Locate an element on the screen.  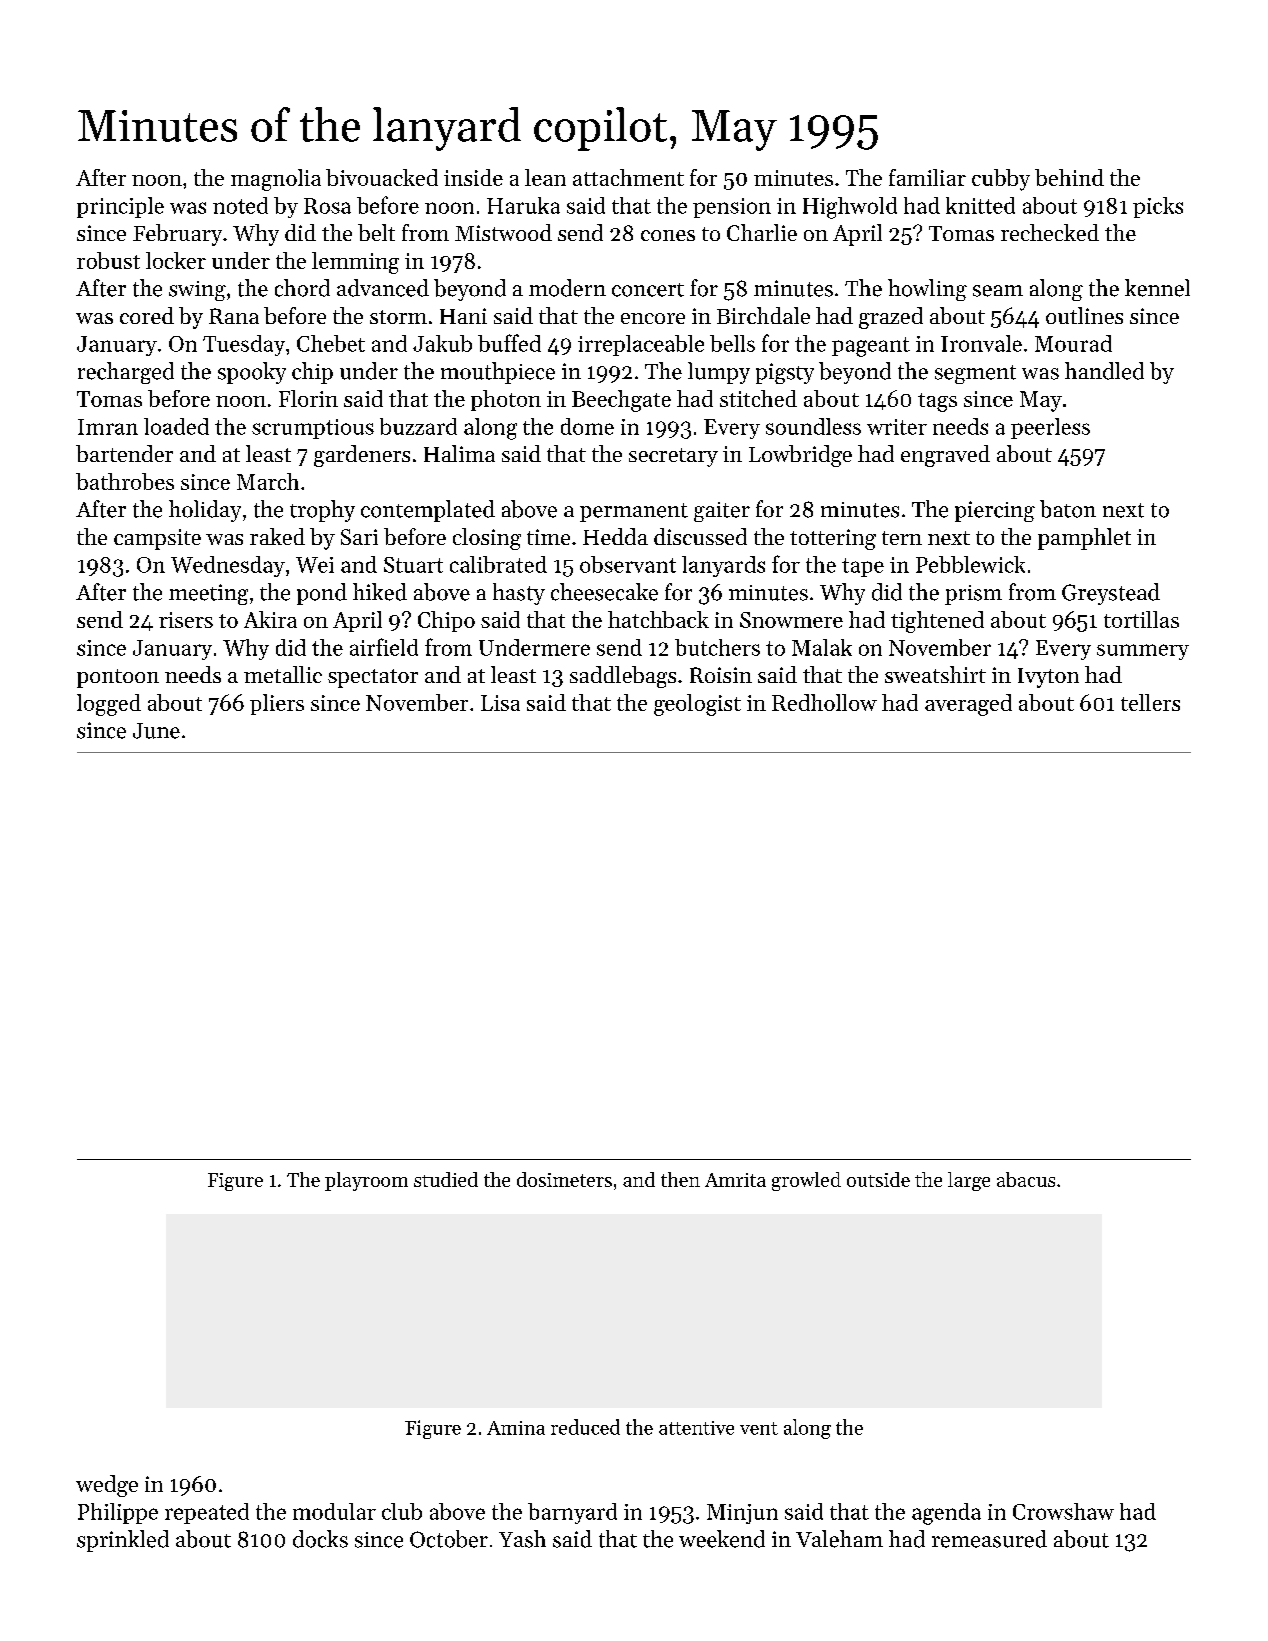
remeasured is located at coordinates (989, 1539).
